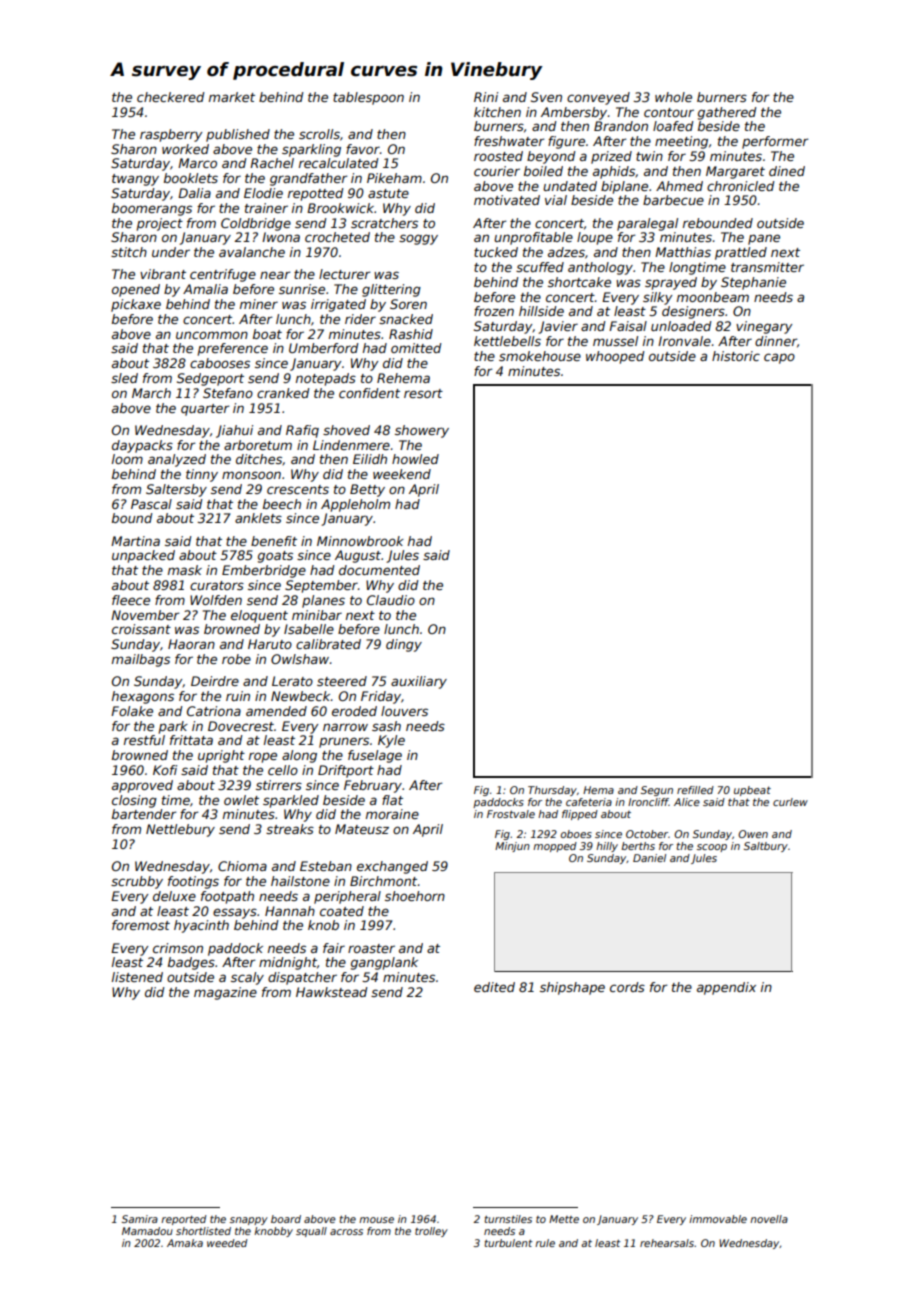 Image resolution: width=924 pixels, height=1314 pixels. Describe the element at coordinates (227, 1243) in the image. I see `weeded` at that location.
